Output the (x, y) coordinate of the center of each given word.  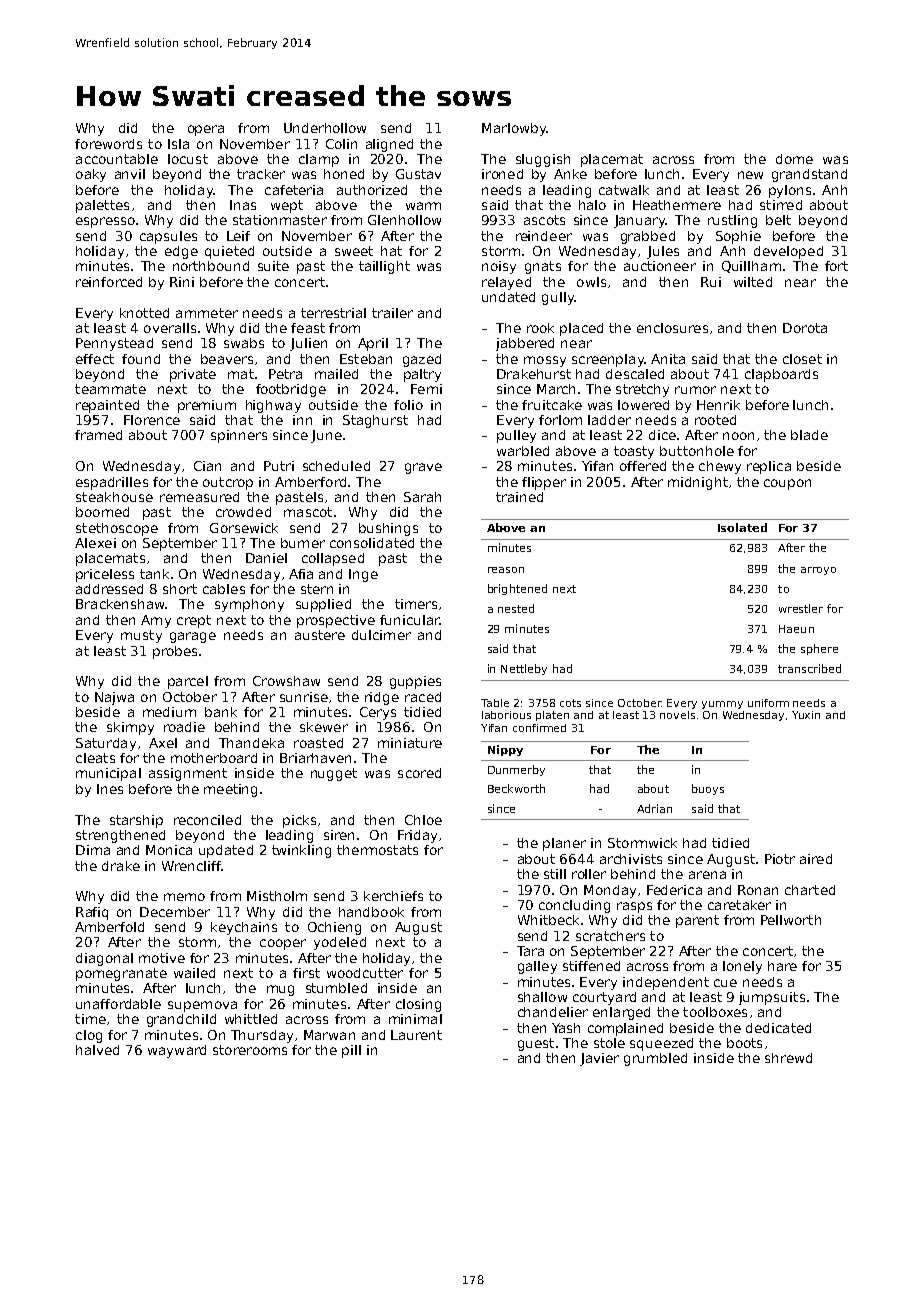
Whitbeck (548, 920)
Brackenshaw (120, 604)
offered (643, 466)
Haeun (796, 629)
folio (408, 405)
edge (181, 252)
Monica (169, 850)
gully (558, 298)
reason (506, 570)
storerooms (250, 1050)
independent (666, 983)
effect (95, 359)
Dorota (805, 328)
